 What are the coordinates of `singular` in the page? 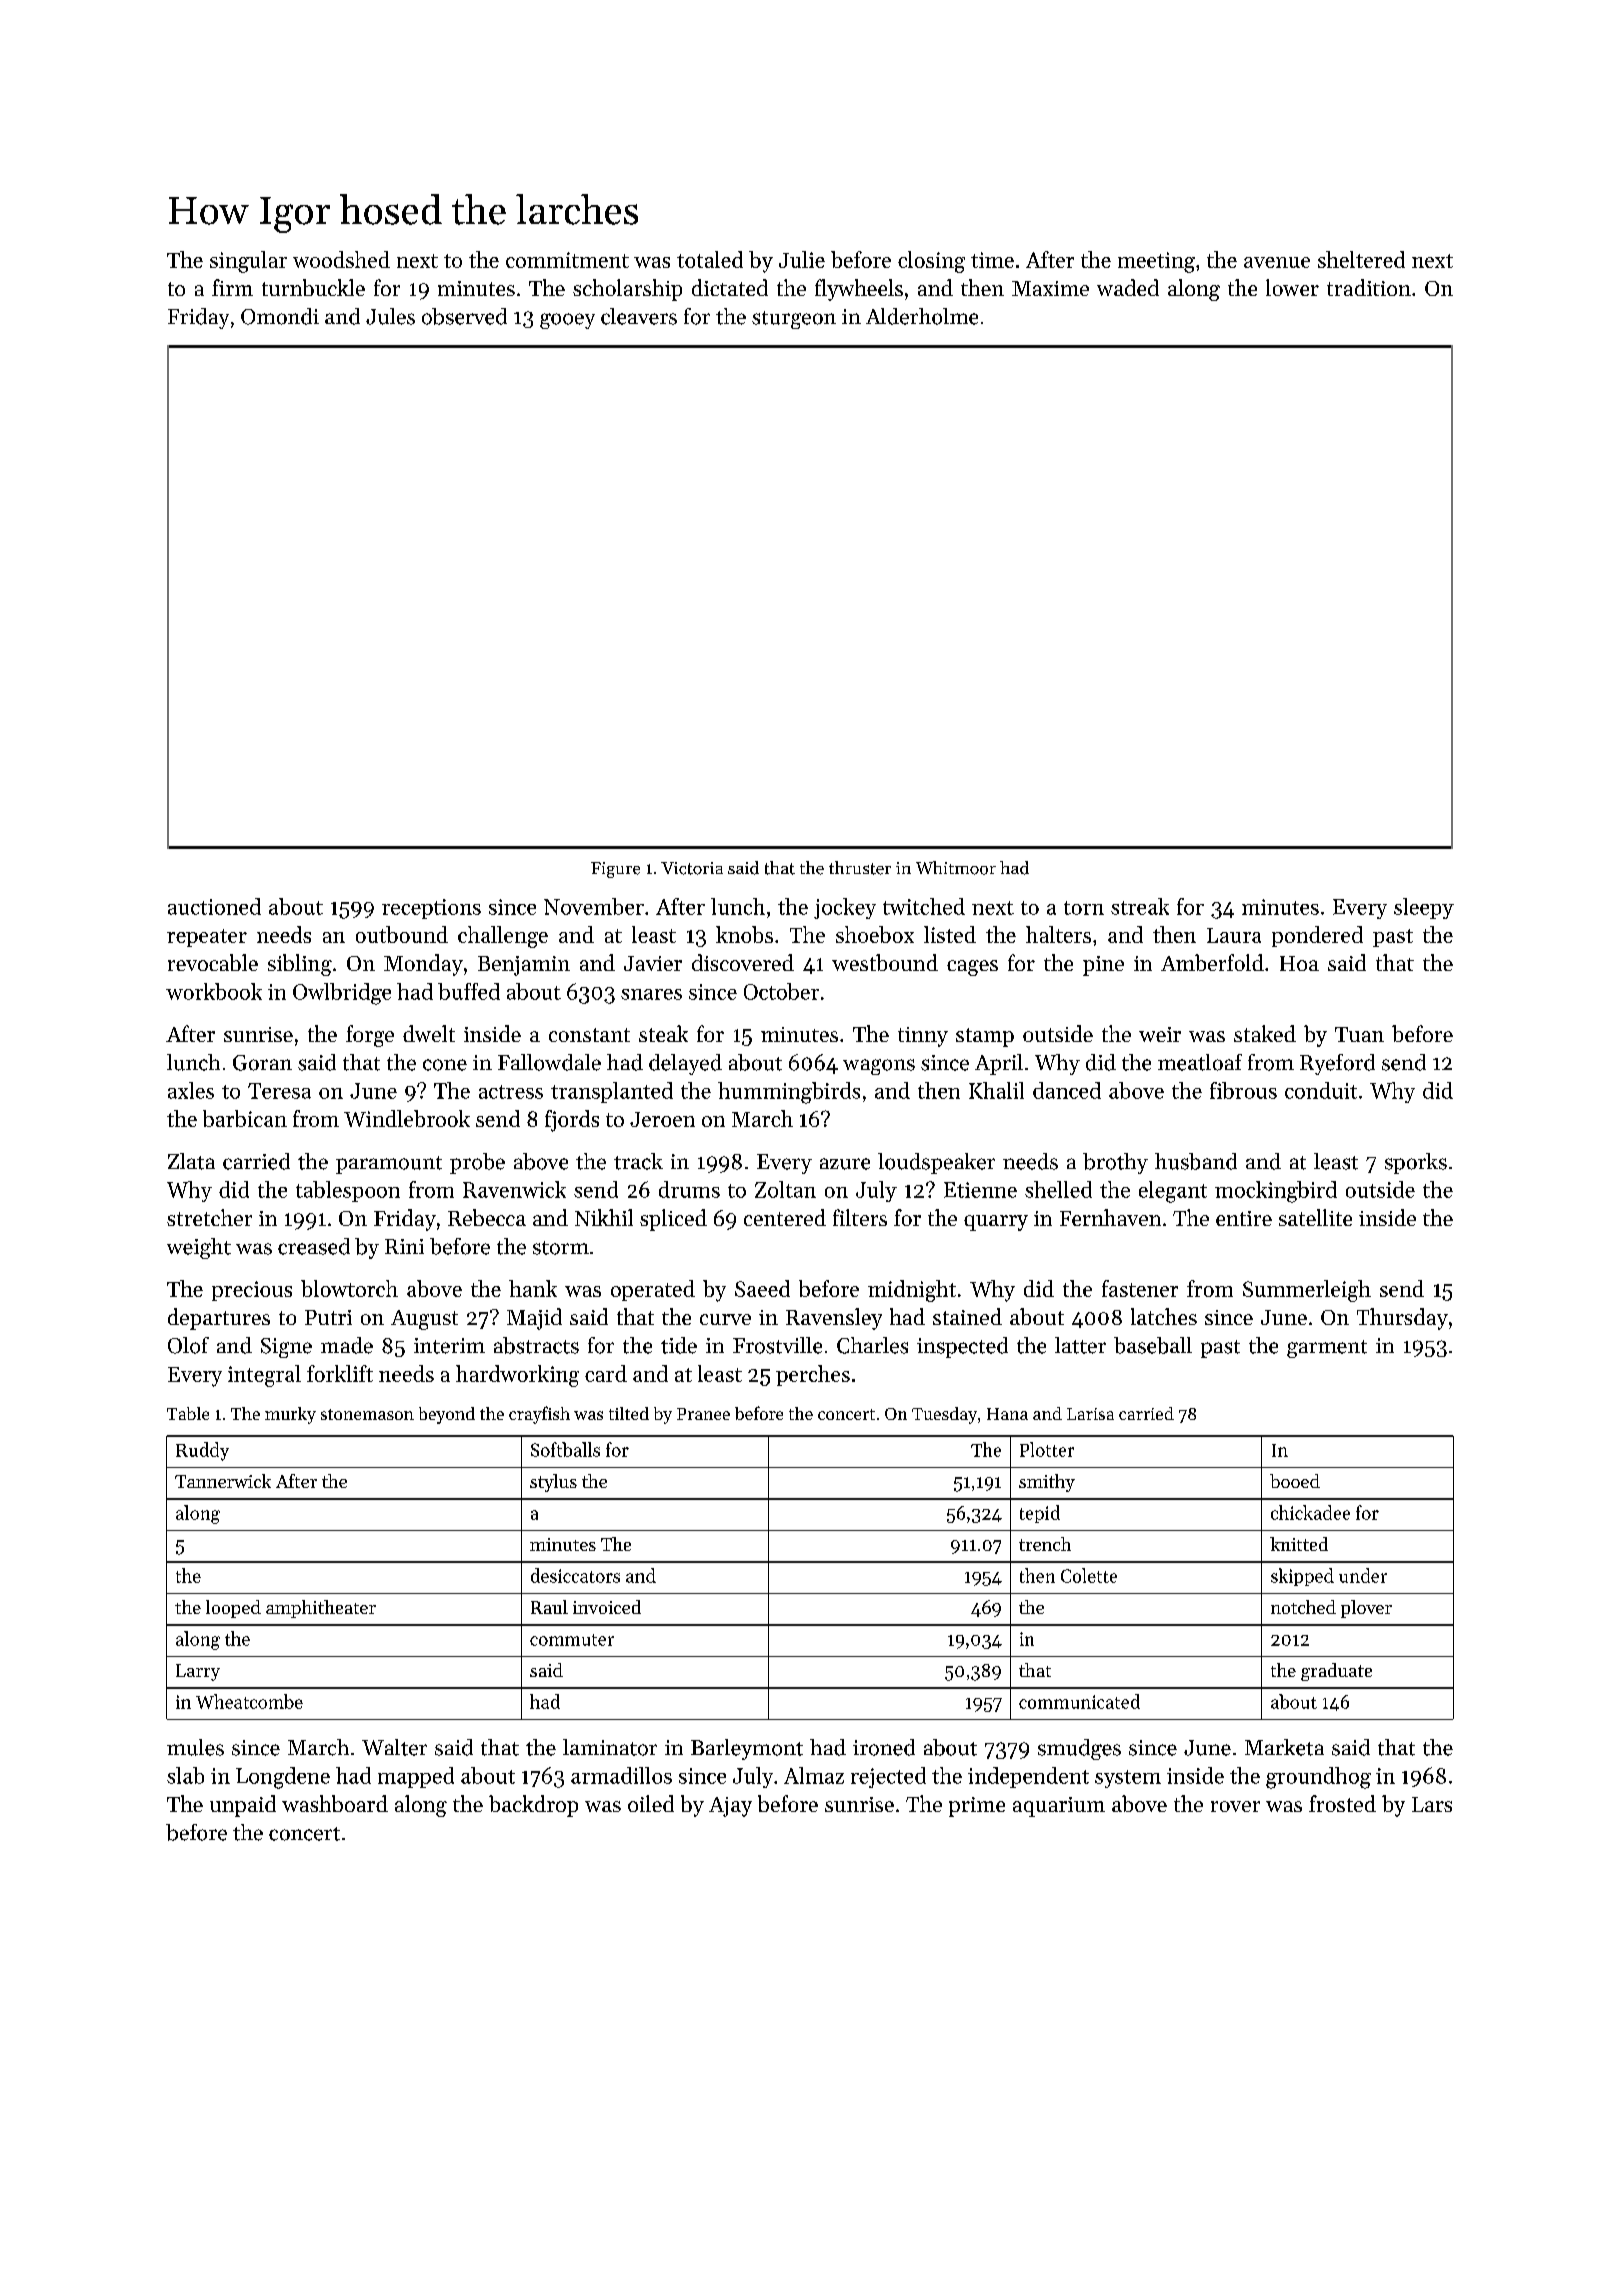 It's located at (248, 262).
